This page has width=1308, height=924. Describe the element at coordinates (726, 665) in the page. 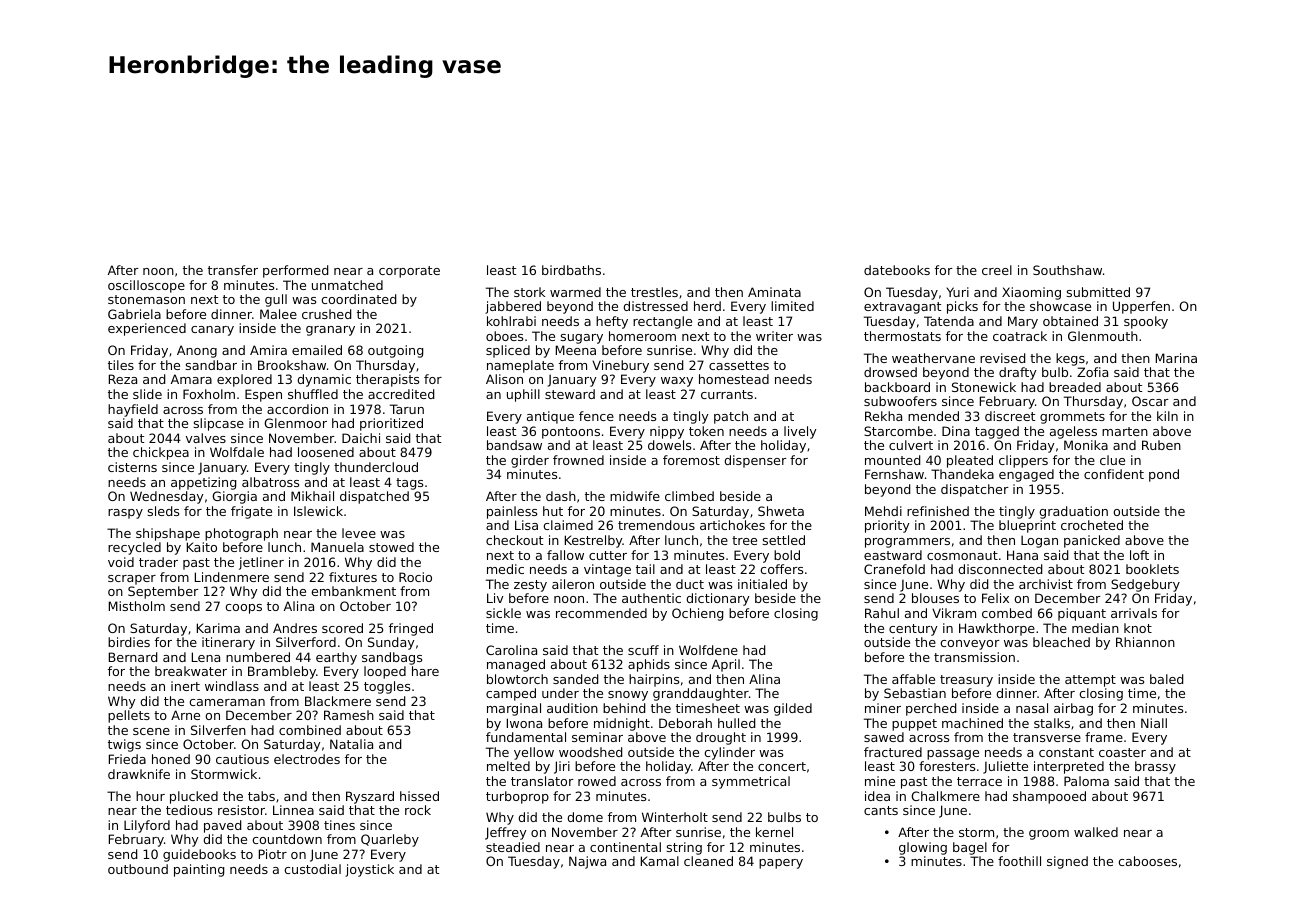

I see `April` at that location.
